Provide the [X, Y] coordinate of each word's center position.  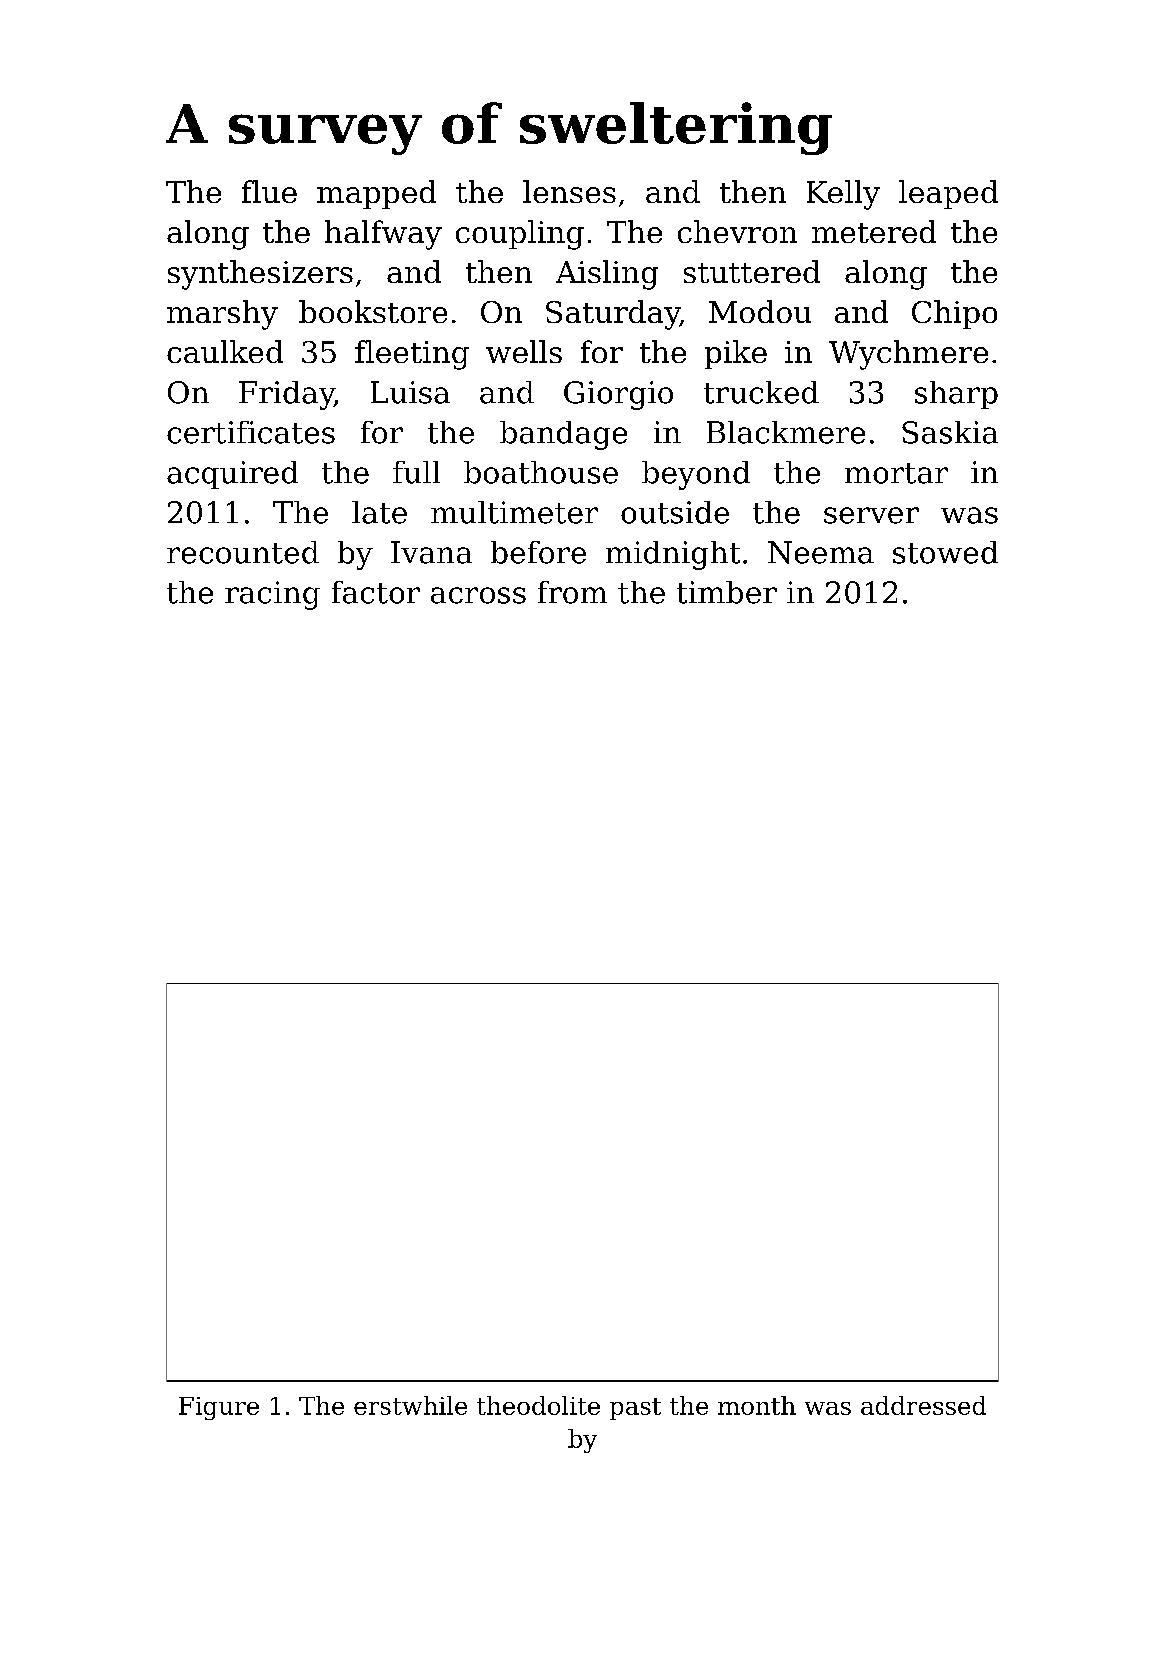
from [572, 592]
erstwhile [410, 1405]
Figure [219, 1408]
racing [272, 595]
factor [376, 592]
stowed [945, 552]
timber [727, 592]
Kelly [843, 195]
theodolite [538, 1405]
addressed [923, 1405]
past [635, 1409]
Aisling [607, 275]
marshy [222, 315]
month [757, 1405]
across [478, 595]
